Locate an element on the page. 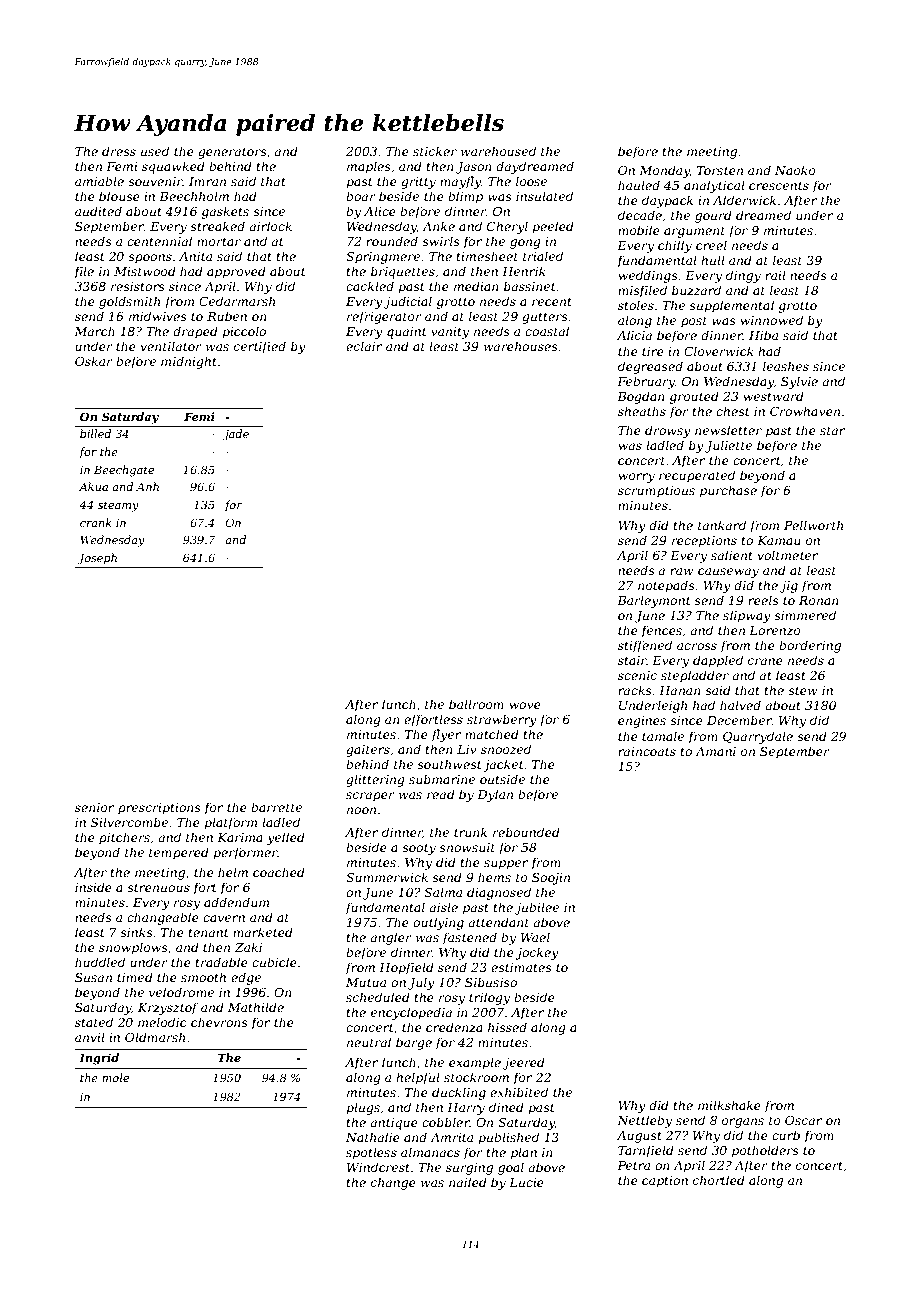  sticker is located at coordinates (435, 151).
